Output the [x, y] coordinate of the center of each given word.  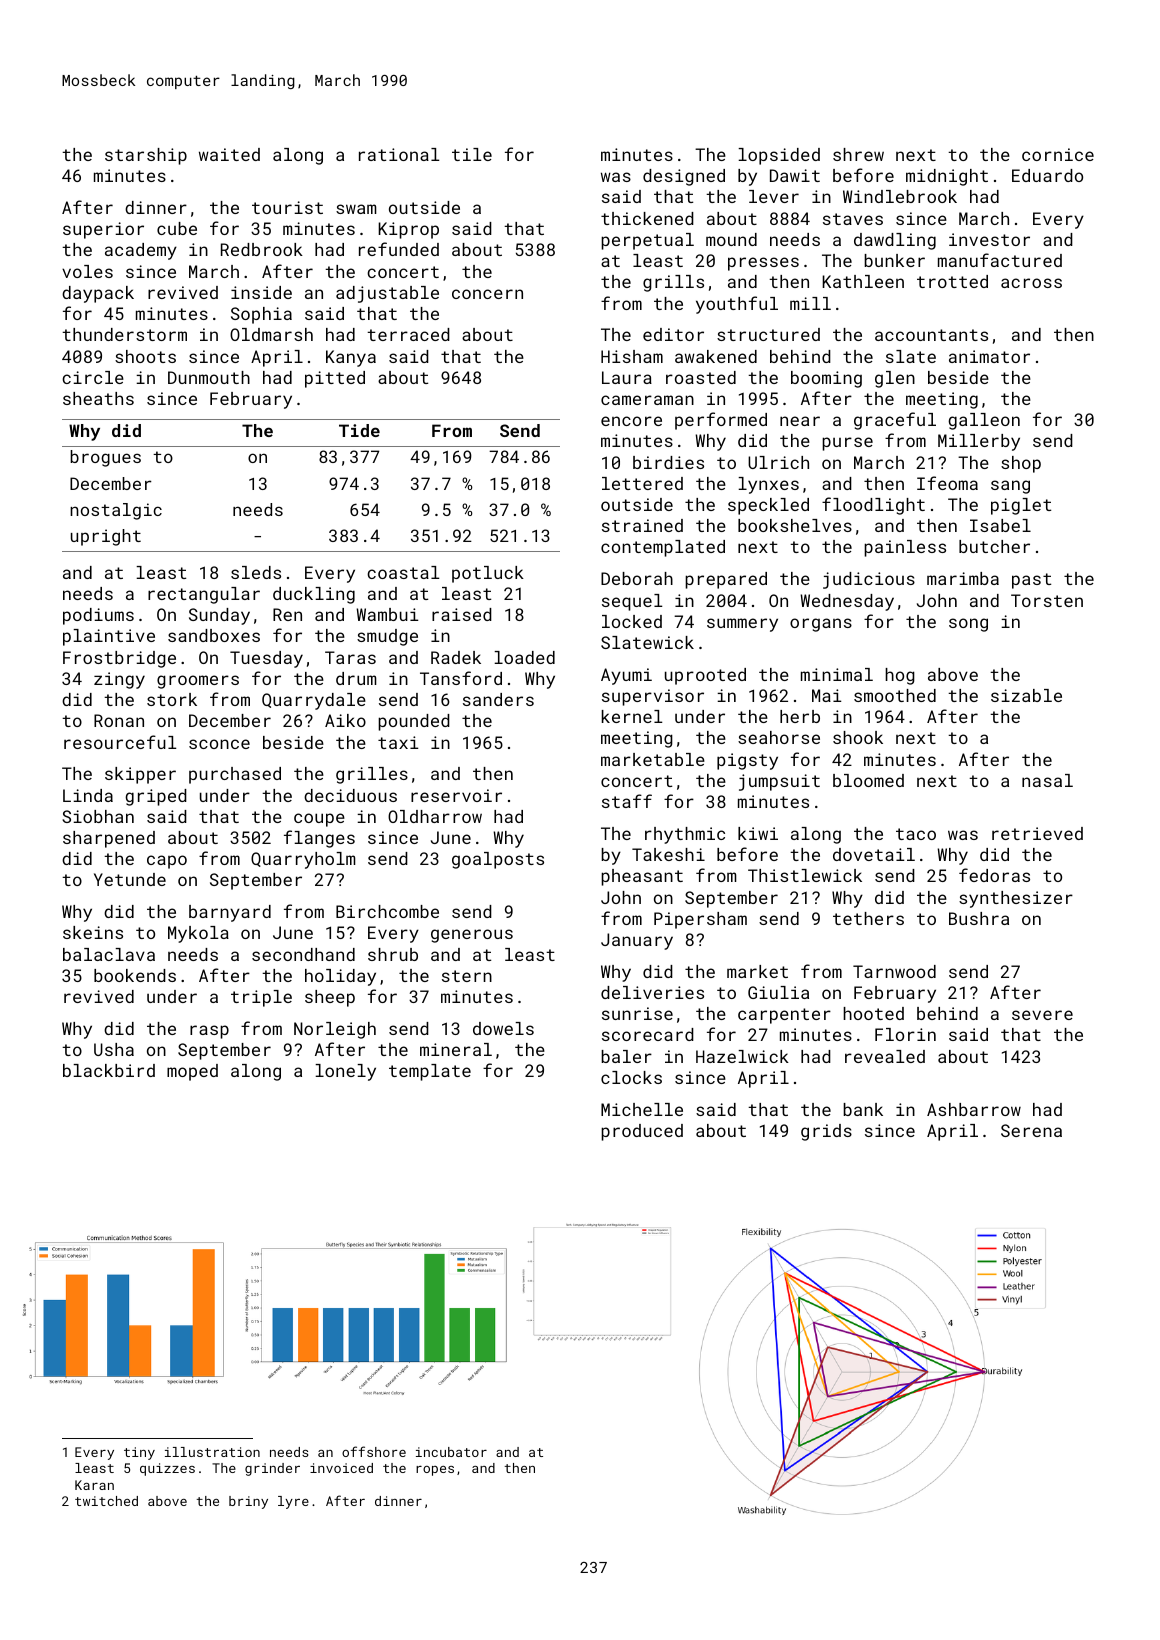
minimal [837, 674]
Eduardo [1047, 175]
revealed [885, 1056]
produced [642, 1132]
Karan [94, 1485]
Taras [350, 657]
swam [356, 209]
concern [487, 294]
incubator [451, 1452]
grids [826, 1132]
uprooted [705, 676]
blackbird [109, 1070]
